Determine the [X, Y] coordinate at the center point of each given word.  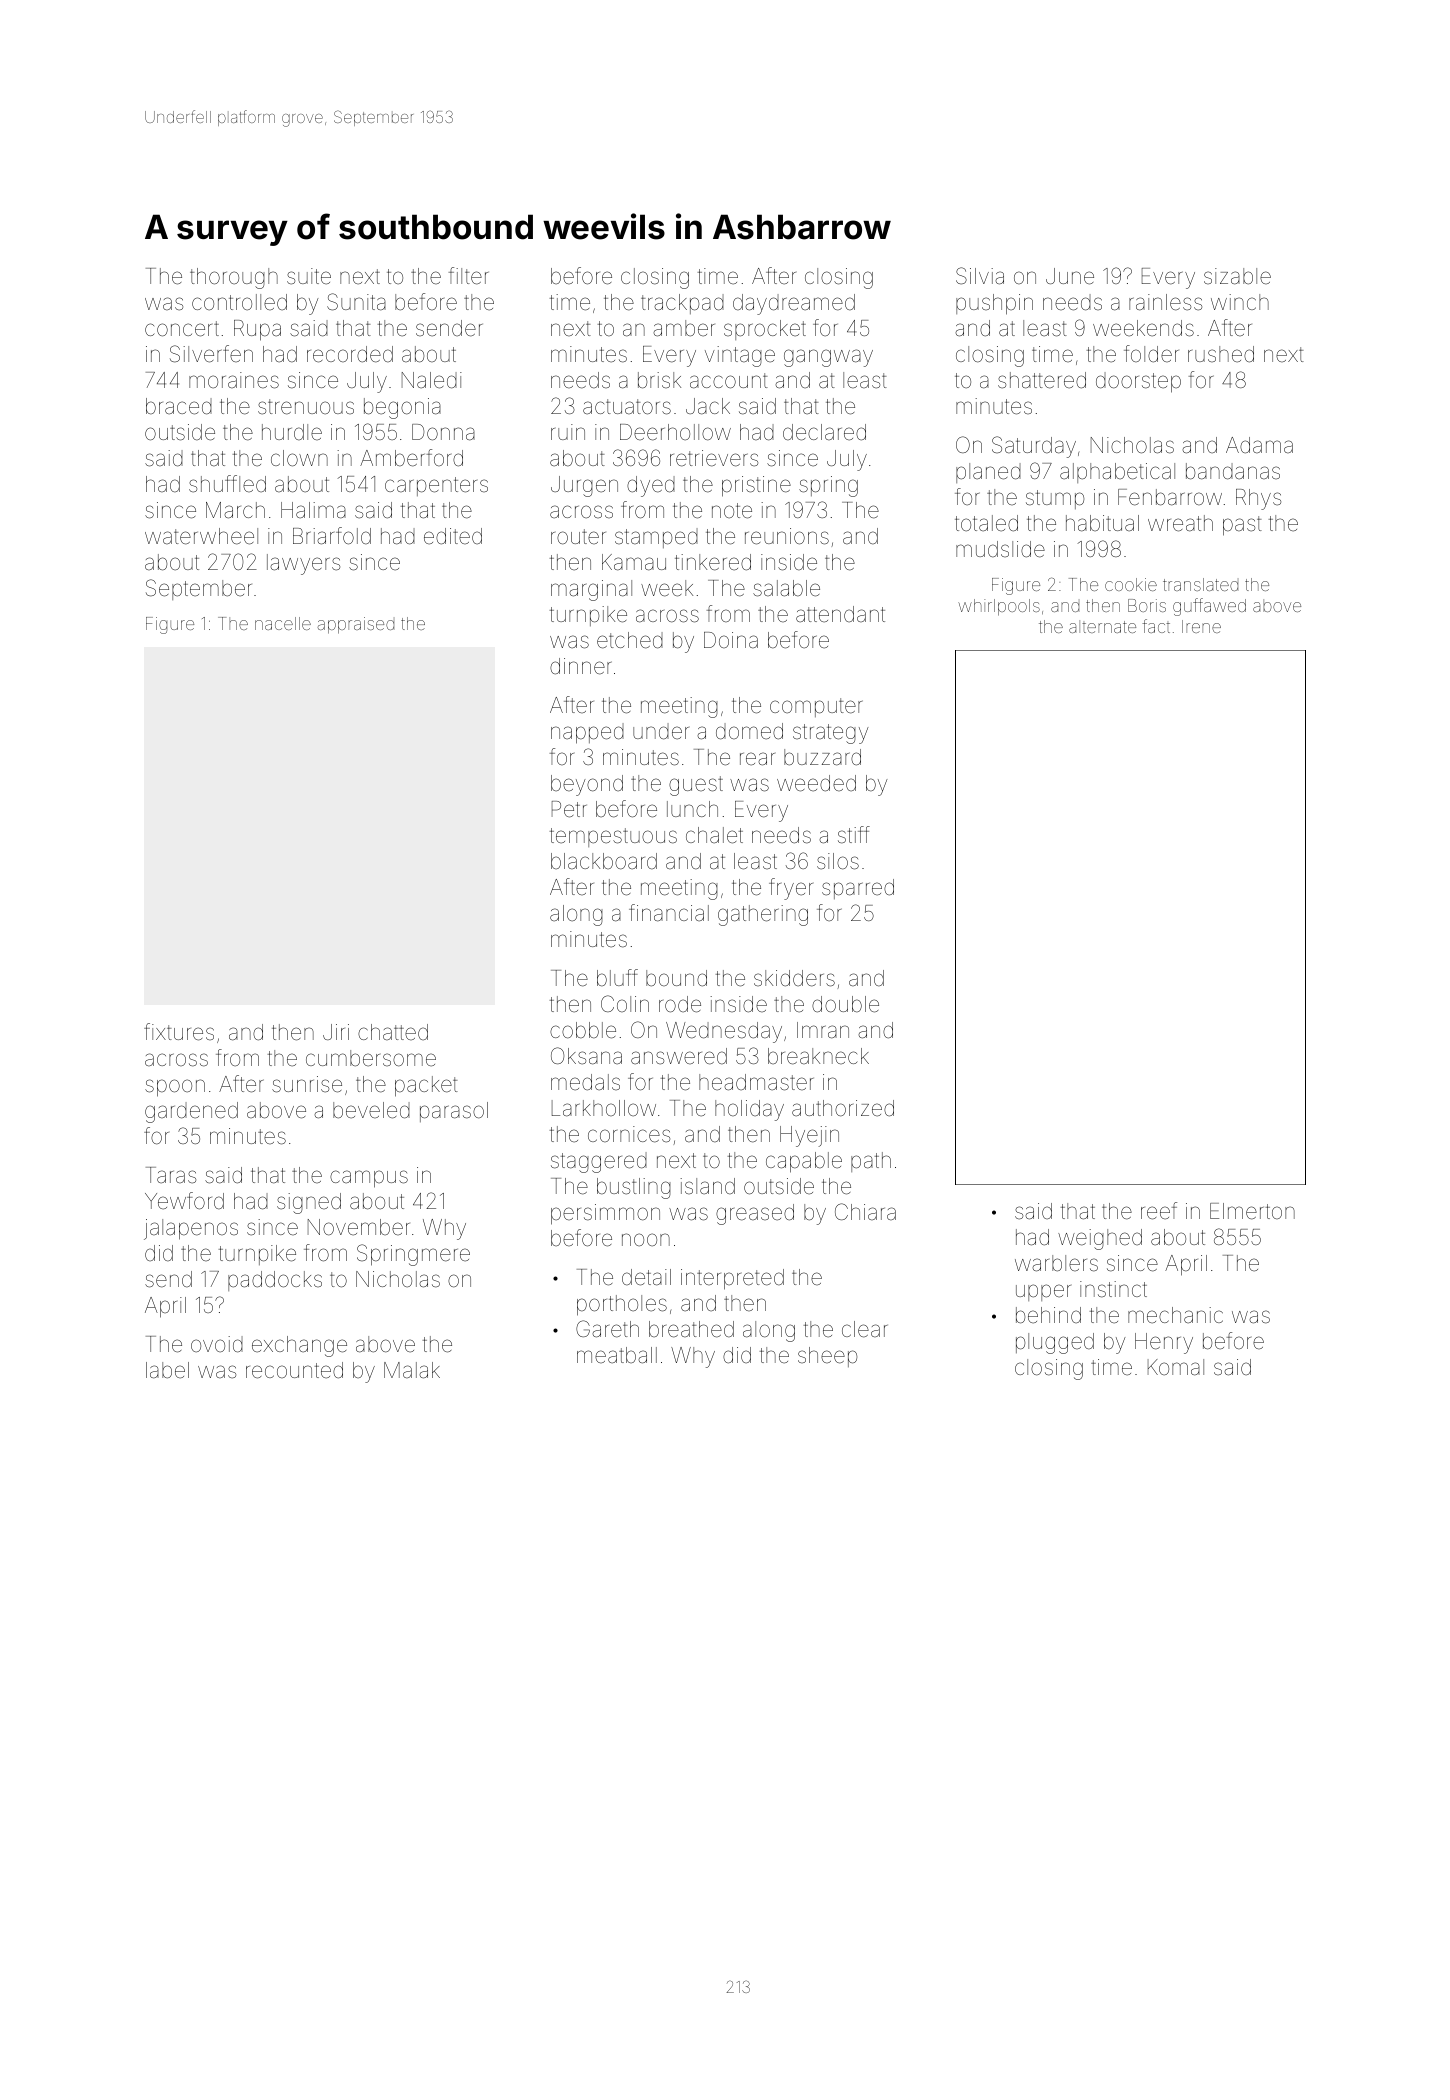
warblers [1056, 1263]
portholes [622, 1305]
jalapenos [191, 1229]
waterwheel [201, 536]
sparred [858, 889]
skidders [794, 978]
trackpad [682, 304]
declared [824, 432]
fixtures [179, 1032]
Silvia [980, 276]
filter [469, 276]
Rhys [1258, 499]
